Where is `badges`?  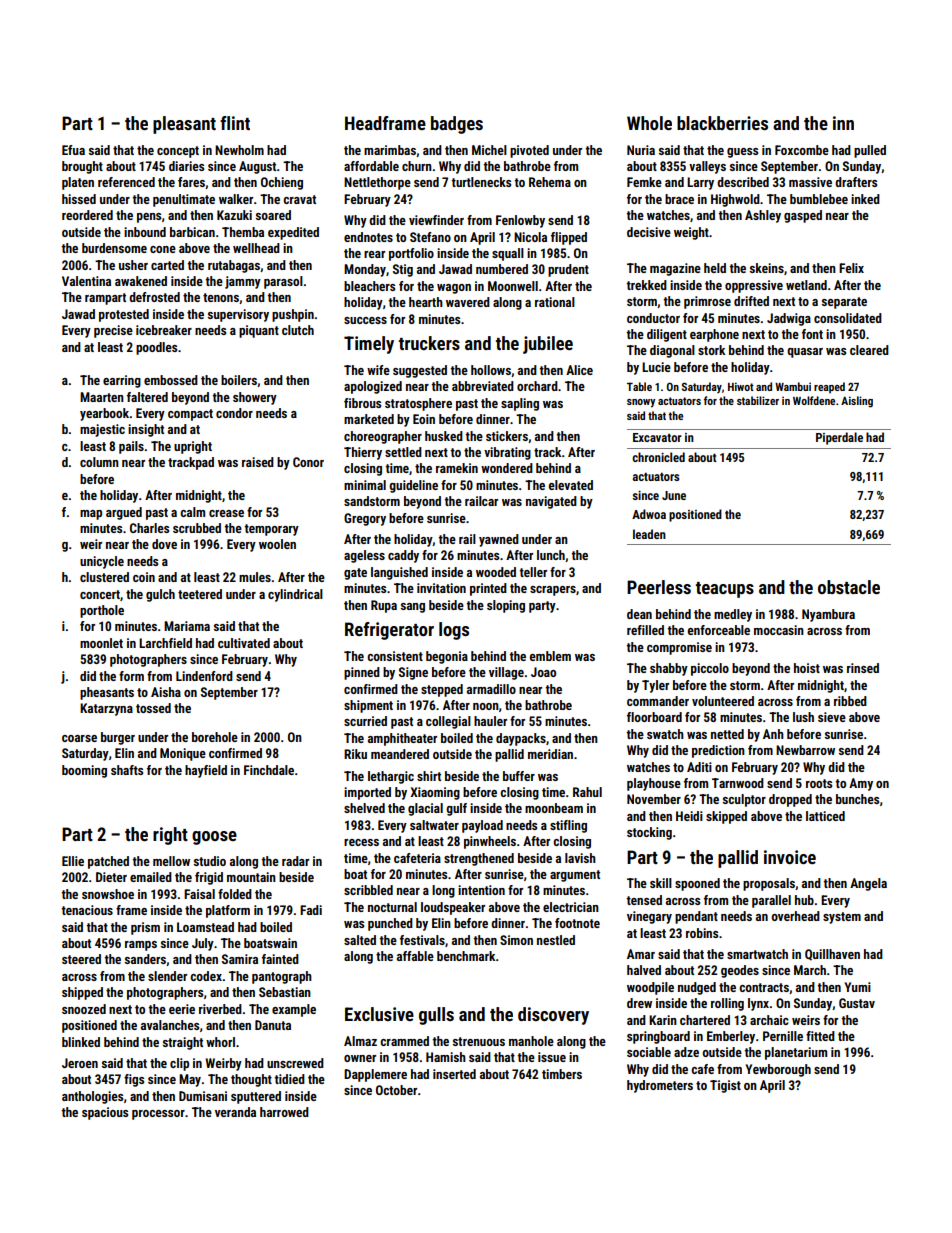 badges is located at coordinates (457, 125).
